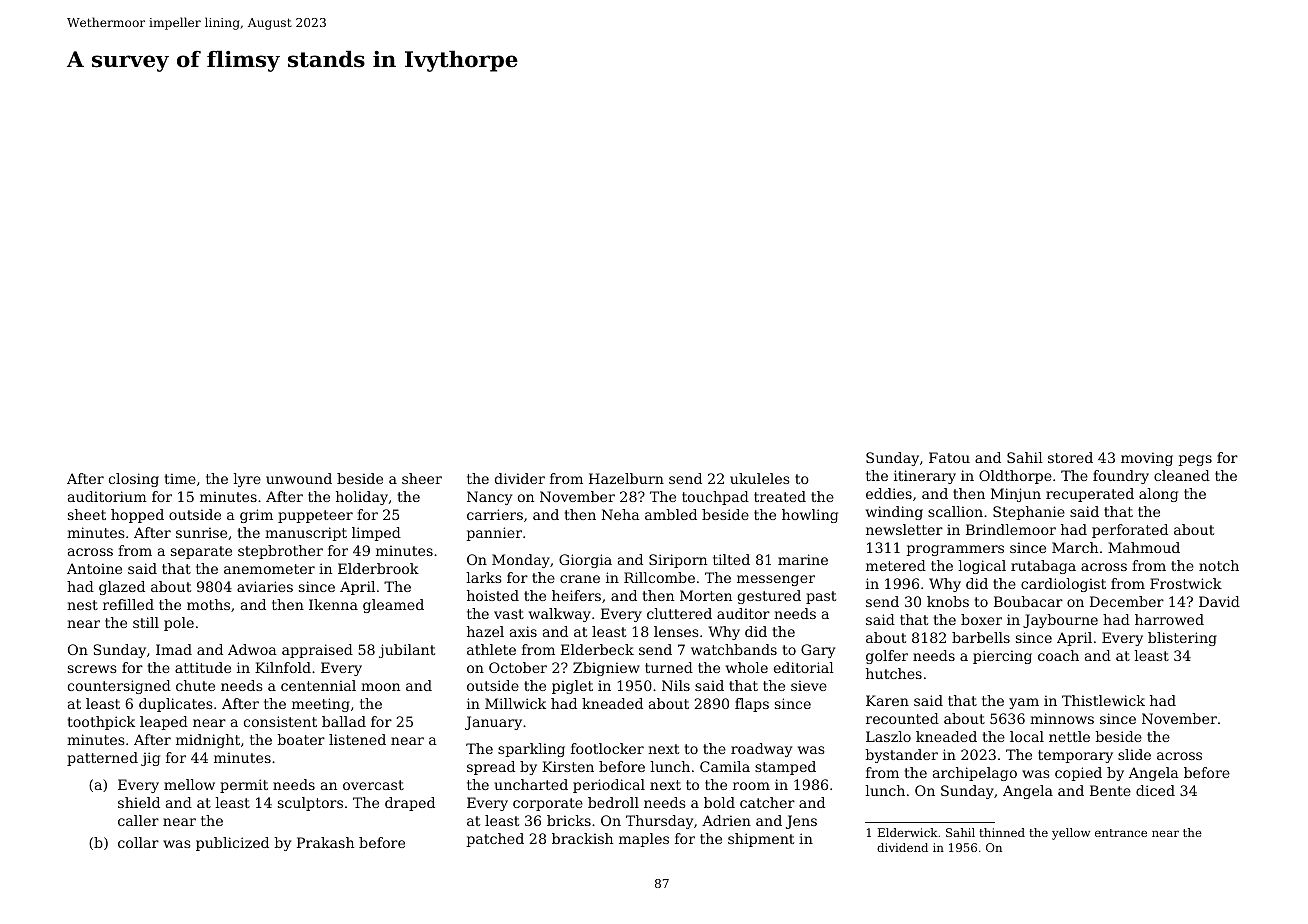 This page has height=924, width=1308. I want to click on collar, so click(138, 842).
